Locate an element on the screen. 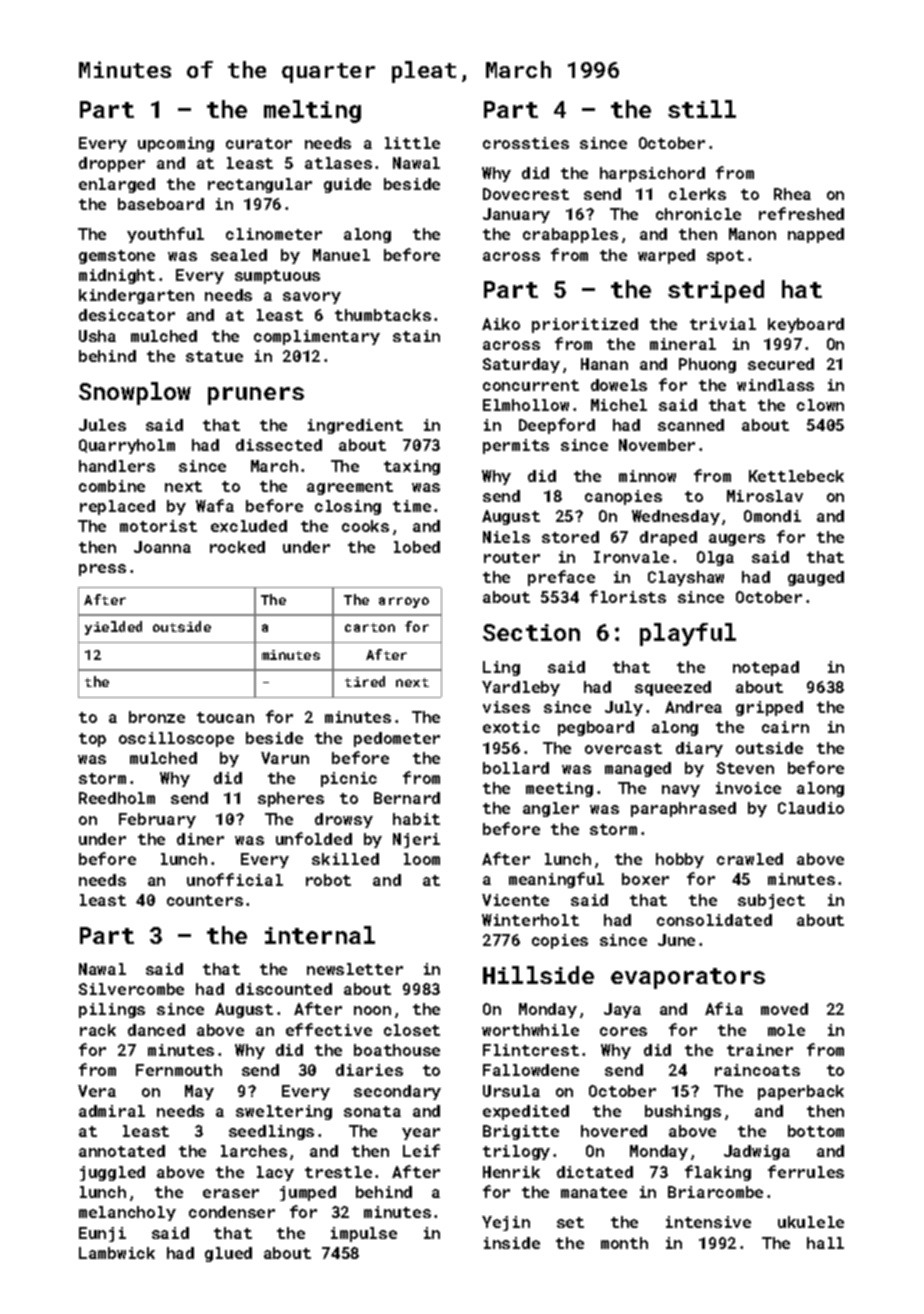  secondary is located at coordinates (397, 1092).
